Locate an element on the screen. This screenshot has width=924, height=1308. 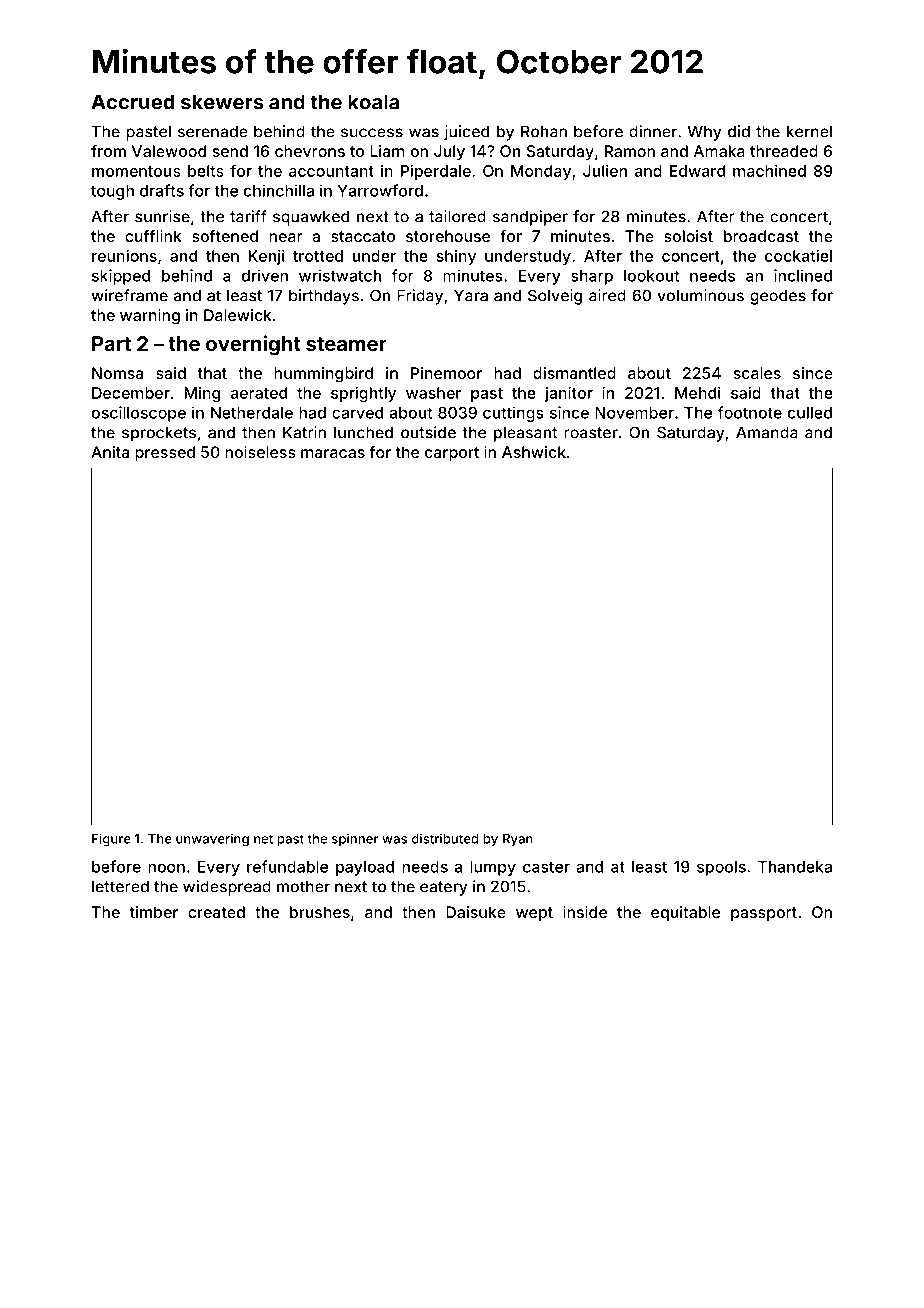
accountant is located at coordinates (331, 171).
